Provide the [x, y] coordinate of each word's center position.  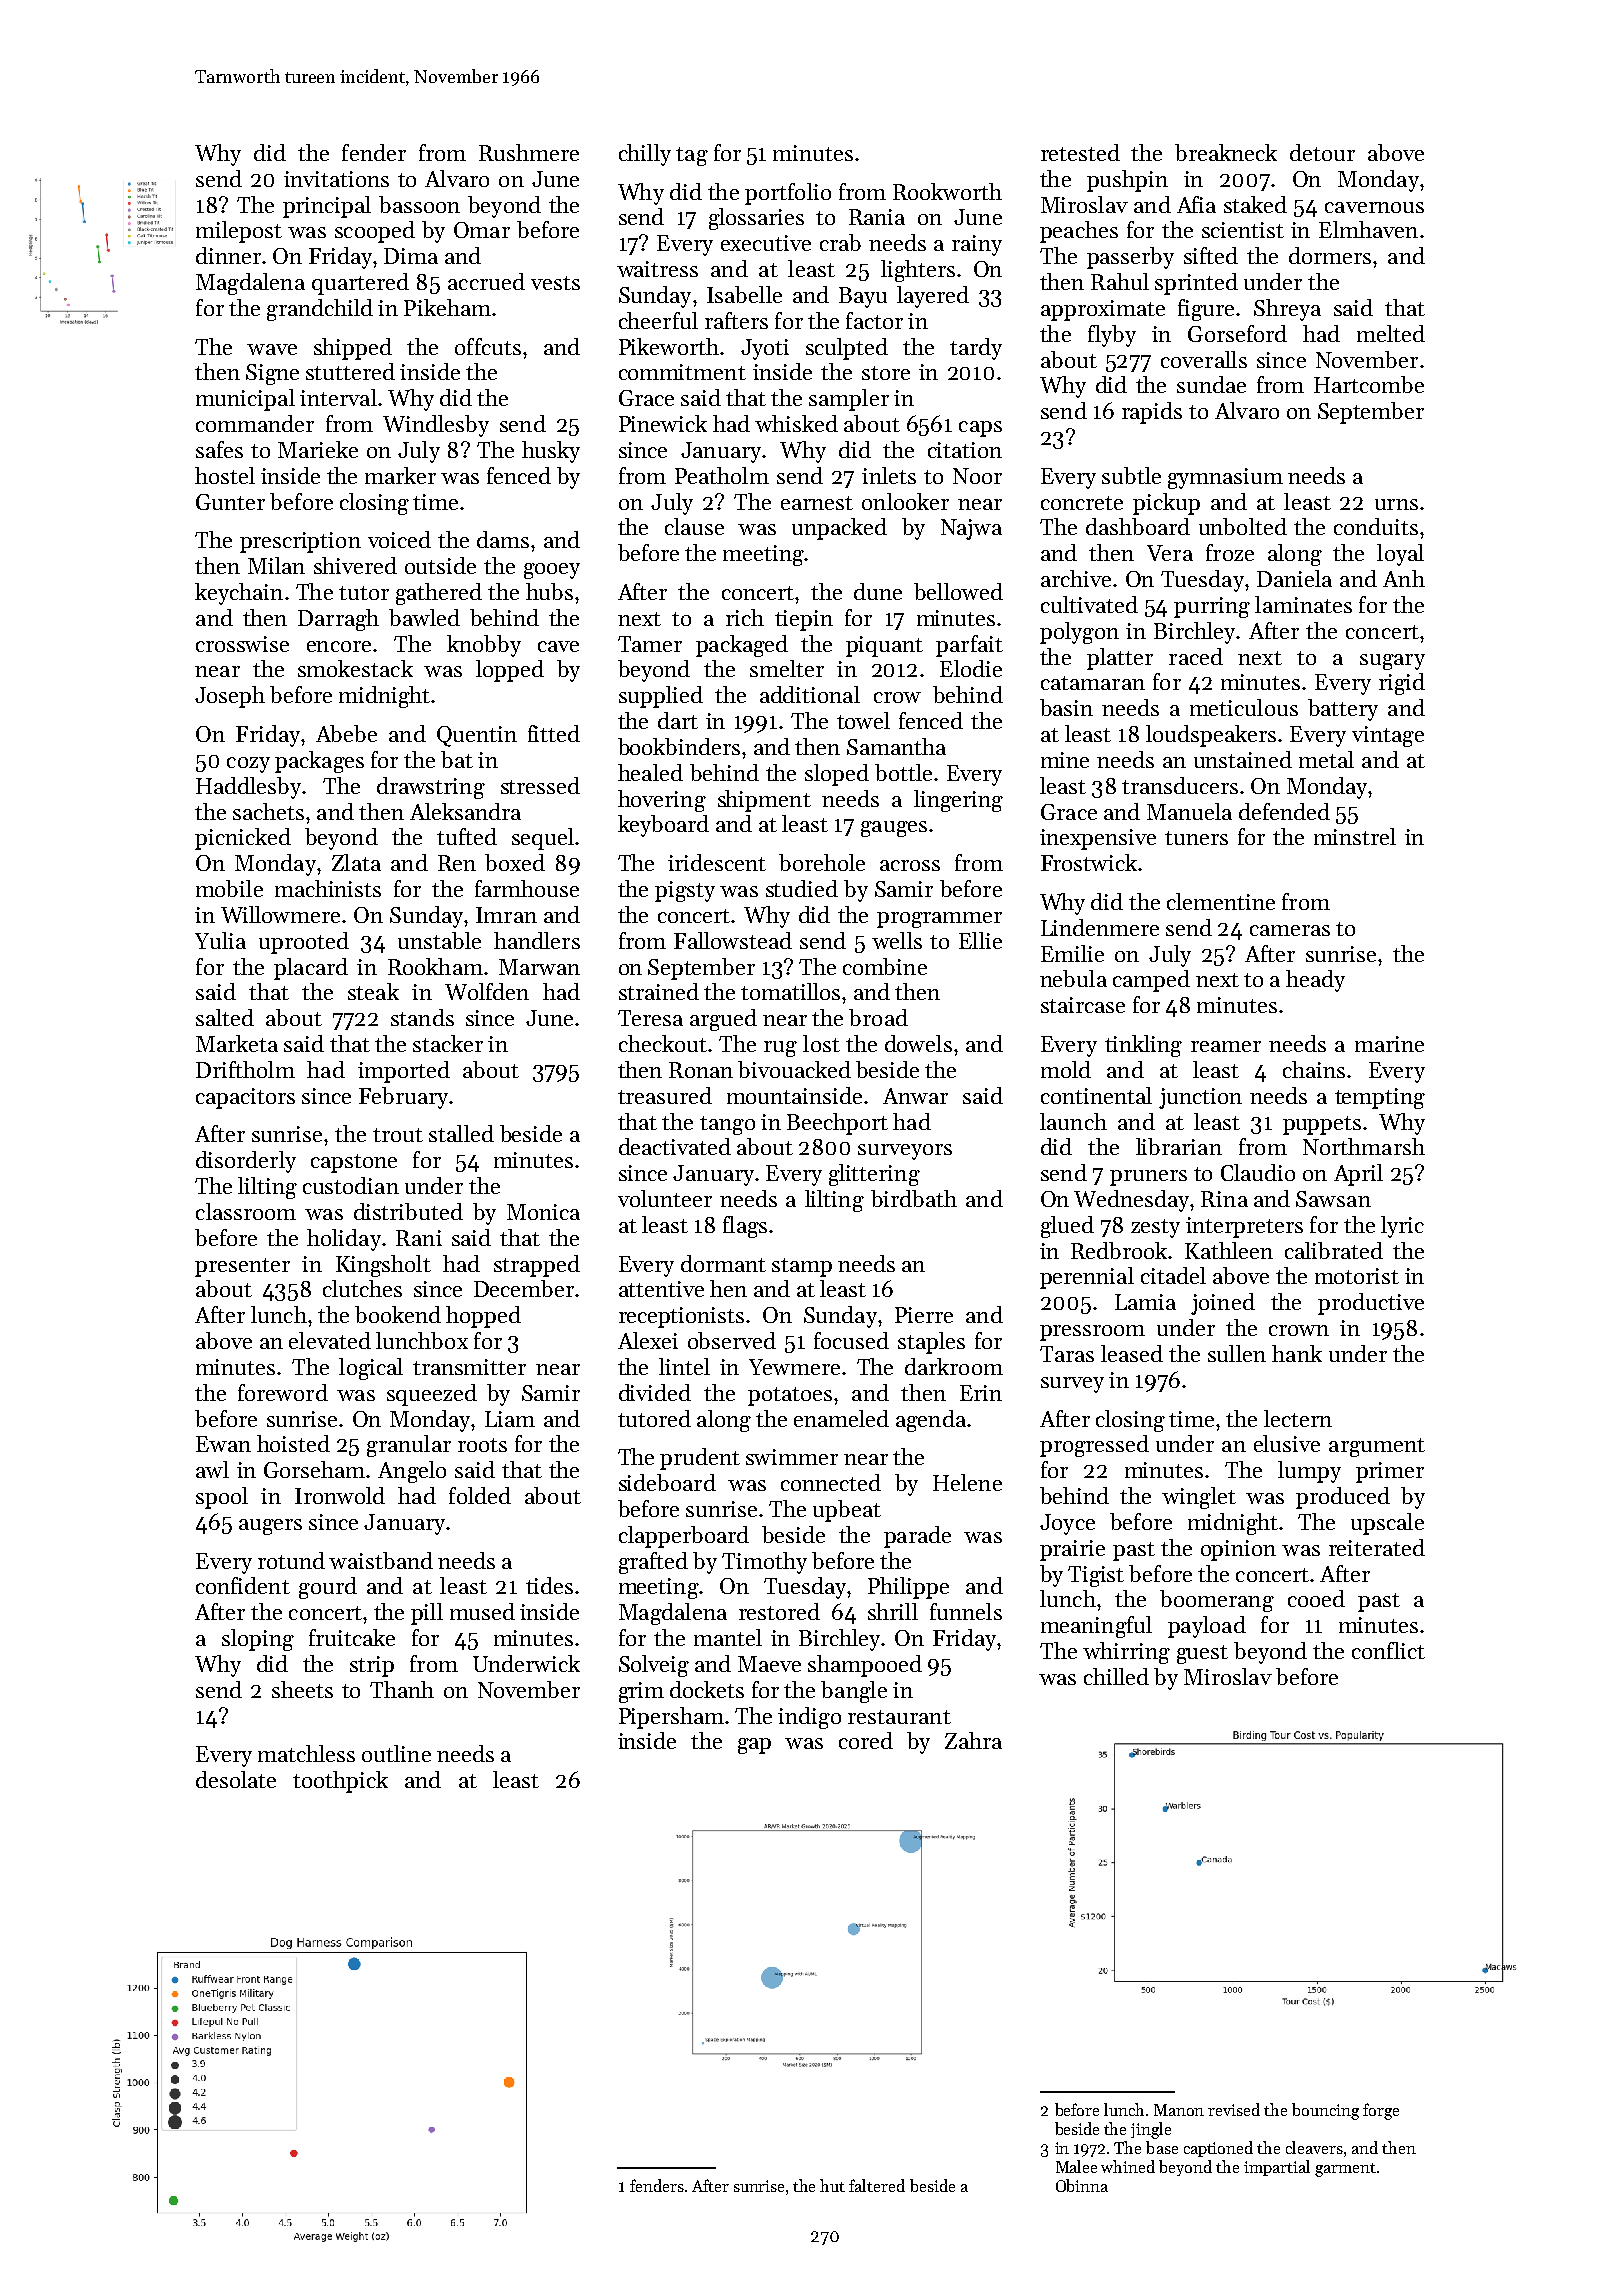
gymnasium [1225, 478]
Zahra [973, 1740]
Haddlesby [248, 788]
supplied [661, 697]
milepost [239, 232]
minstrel [1355, 836]
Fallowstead [733, 940]
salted [225, 1017]
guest [1202, 1654]
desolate [236, 1779]
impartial [1277, 2168]
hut [832, 2185]
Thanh [402, 1689]
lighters [918, 271]
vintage [1388, 736]
